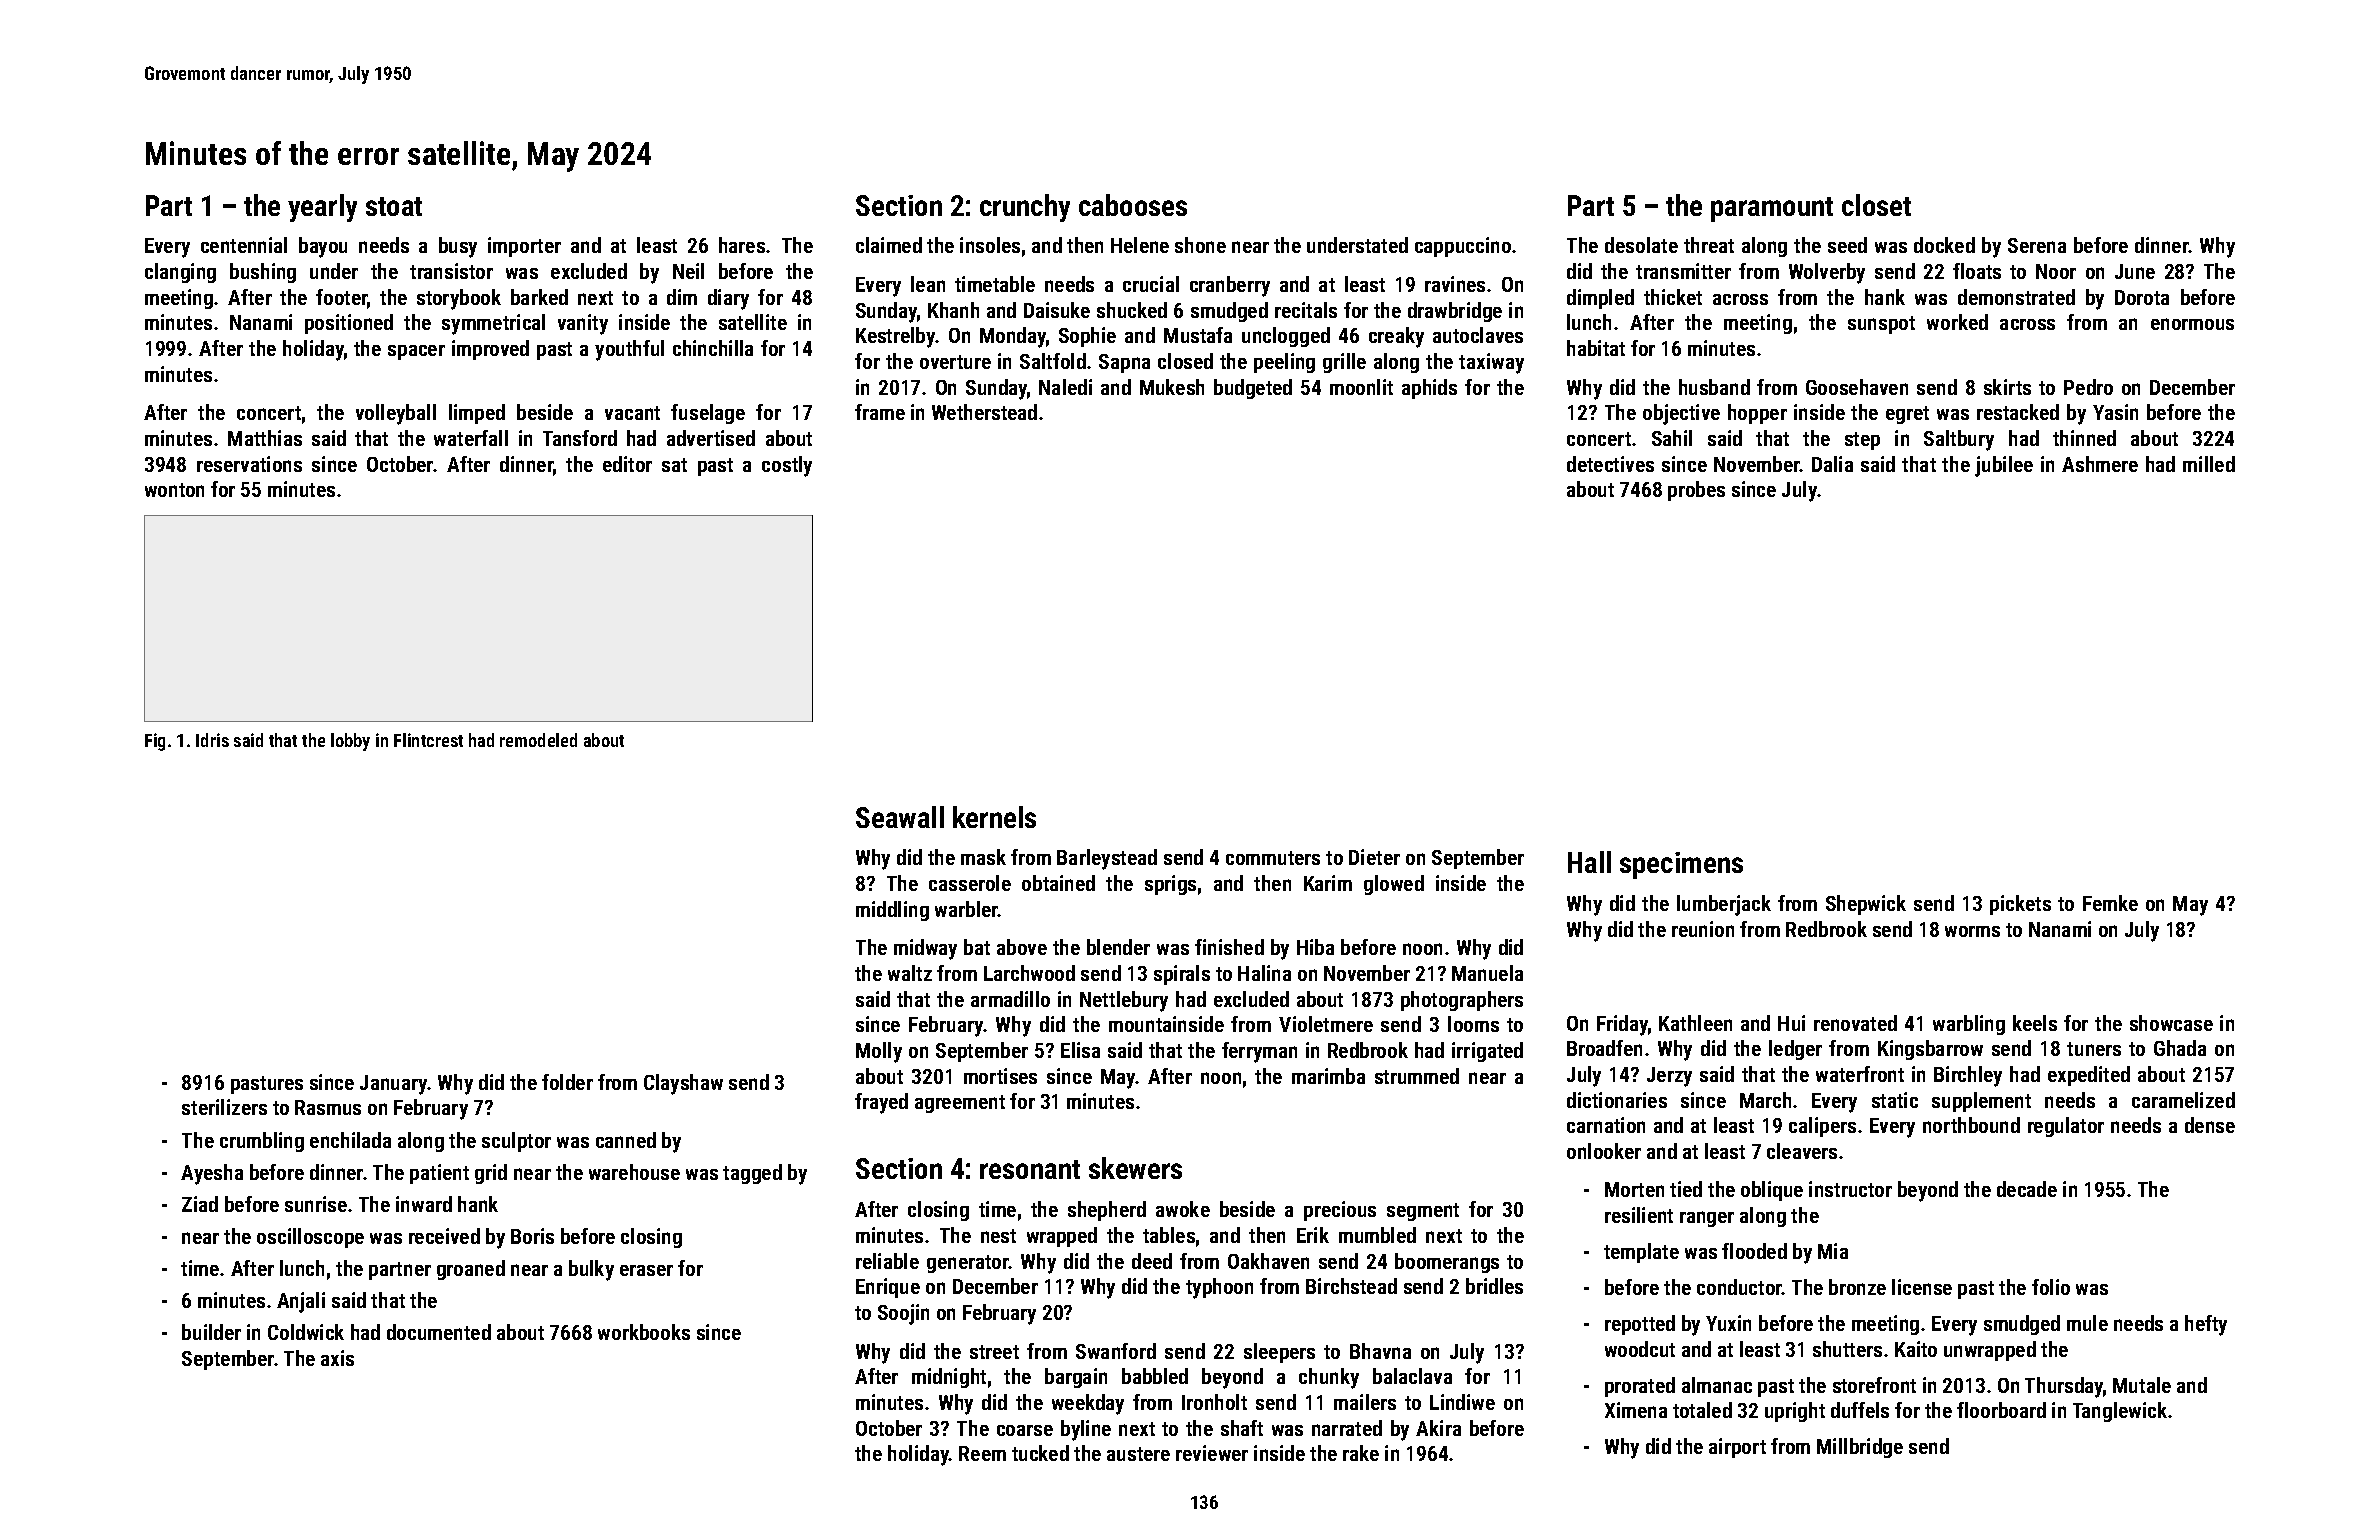 The width and height of the document is (2380, 1540). I want to click on peeling, so click(1284, 363).
